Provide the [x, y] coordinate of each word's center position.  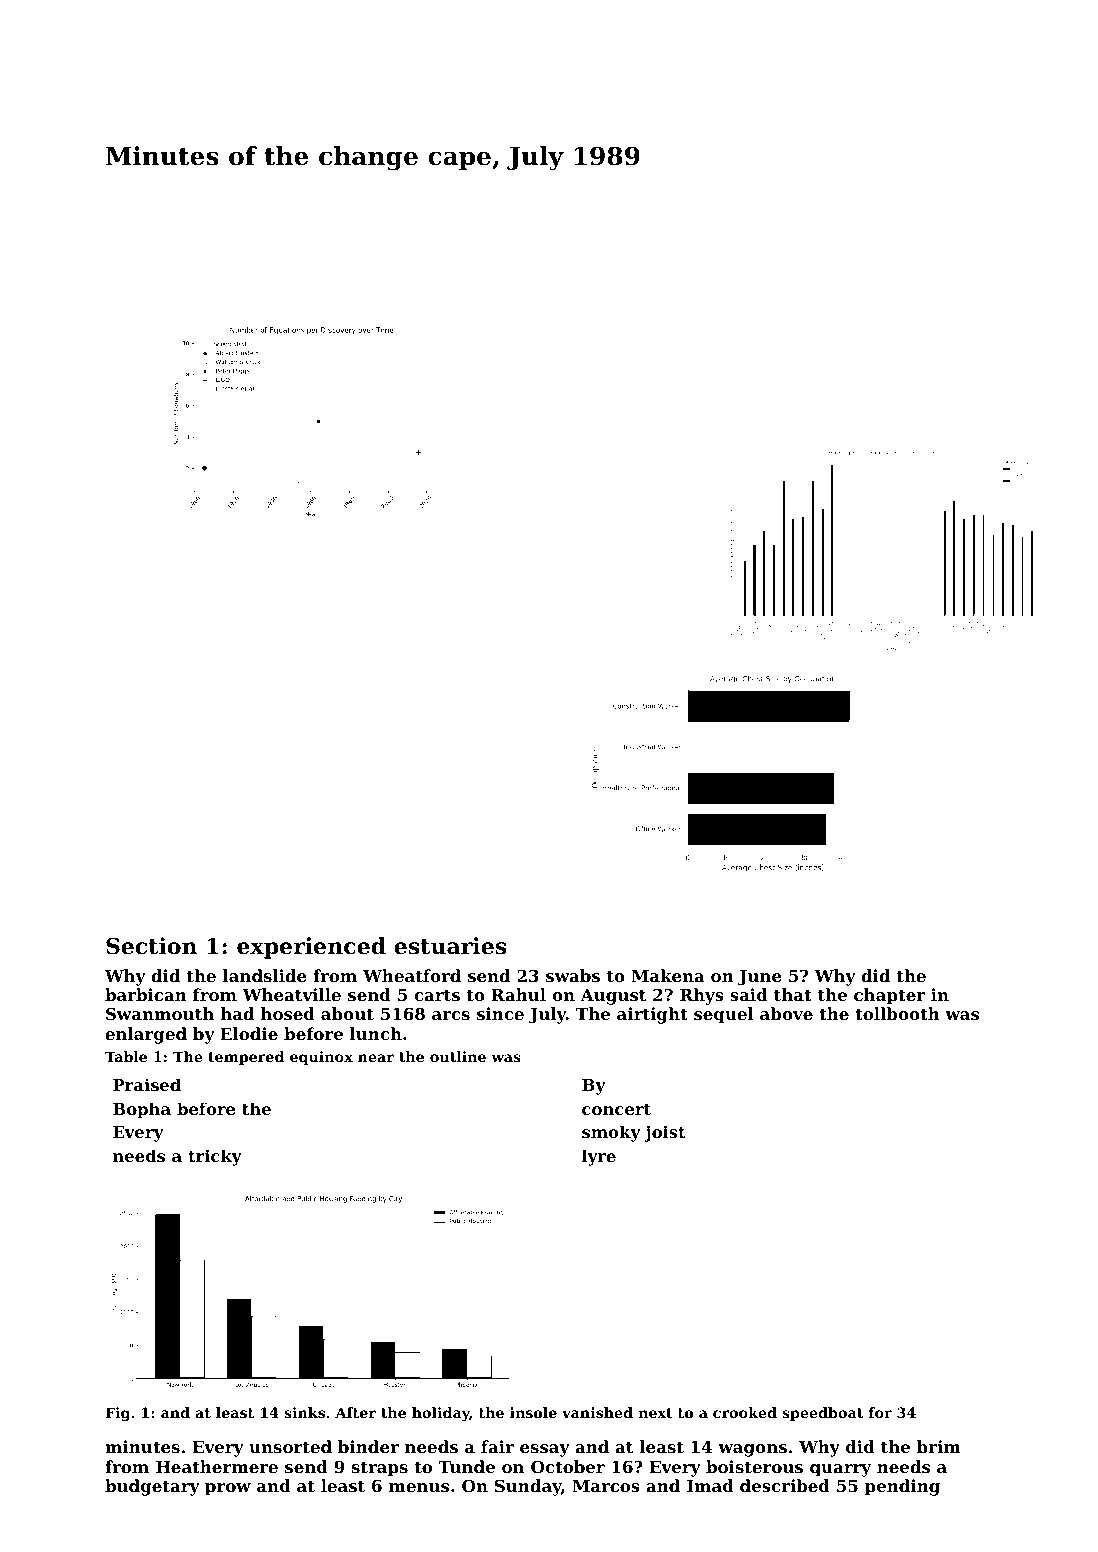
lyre [599, 1157]
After [355, 1412]
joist [665, 1133]
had [237, 1013]
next [655, 1413]
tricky [215, 1157]
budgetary [152, 1487]
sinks [304, 1412]
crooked [745, 1412]
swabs [573, 975]
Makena [668, 975]
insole [533, 1412]
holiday [441, 1414]
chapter [889, 996]
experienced [311, 948]
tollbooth [897, 1013]
